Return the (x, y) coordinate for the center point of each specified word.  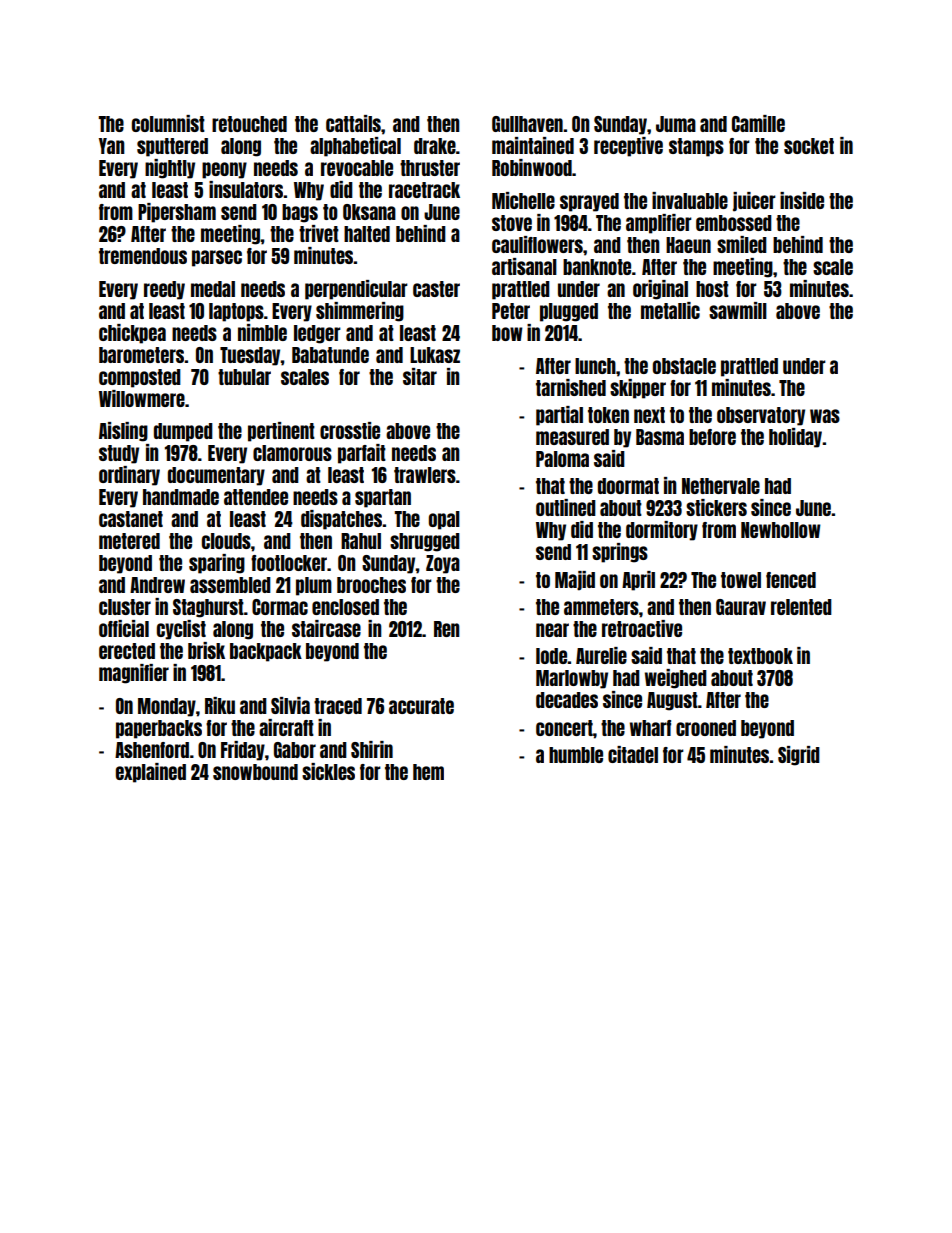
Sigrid (799, 756)
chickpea (132, 334)
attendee (256, 497)
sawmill (738, 310)
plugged (569, 312)
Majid (575, 581)
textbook (760, 656)
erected (127, 651)
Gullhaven (527, 124)
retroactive (642, 628)
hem (428, 772)
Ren (447, 629)
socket (809, 146)
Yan (112, 146)
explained (151, 773)
